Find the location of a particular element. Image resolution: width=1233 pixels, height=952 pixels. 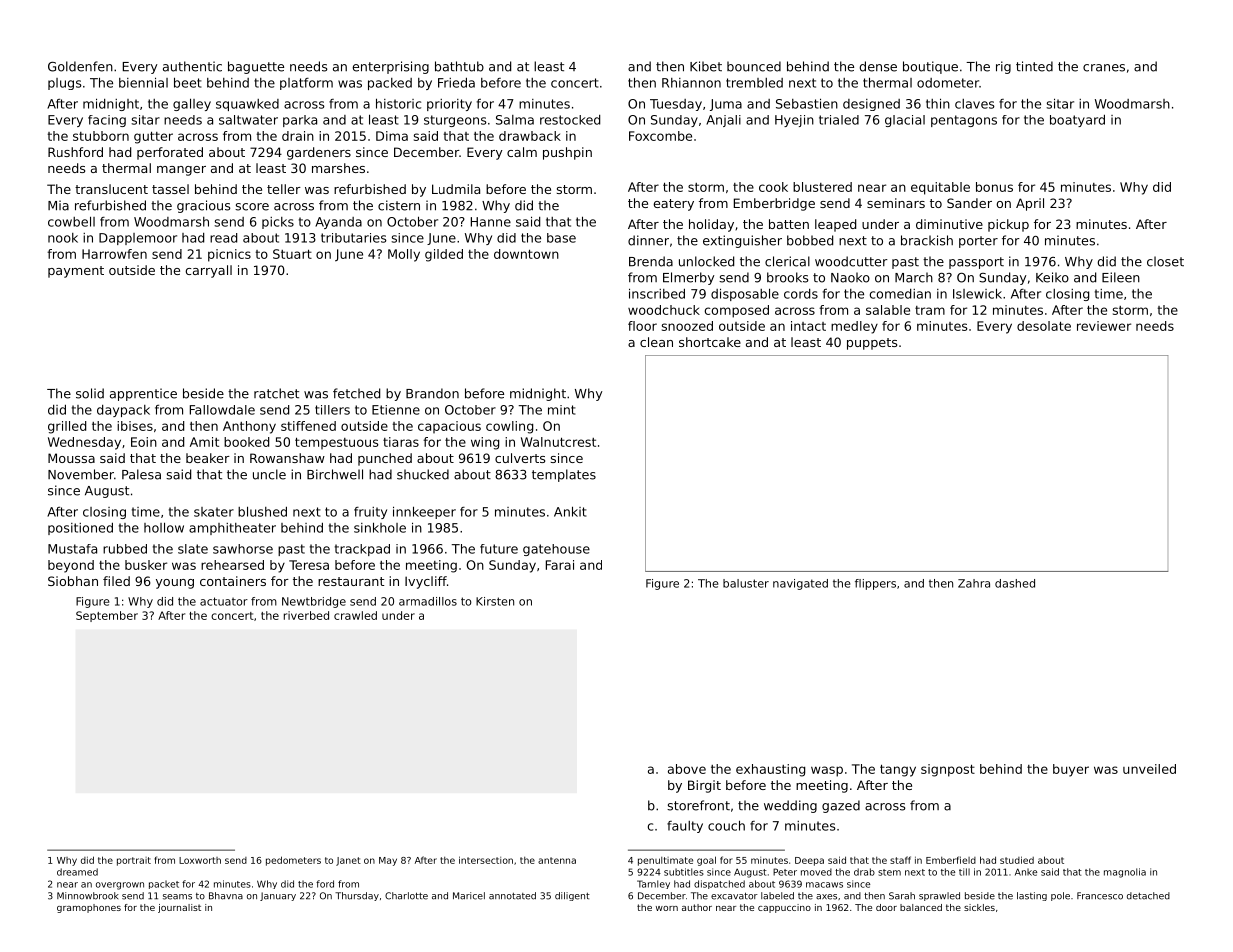

Goldenfen is located at coordinates (80, 66).
